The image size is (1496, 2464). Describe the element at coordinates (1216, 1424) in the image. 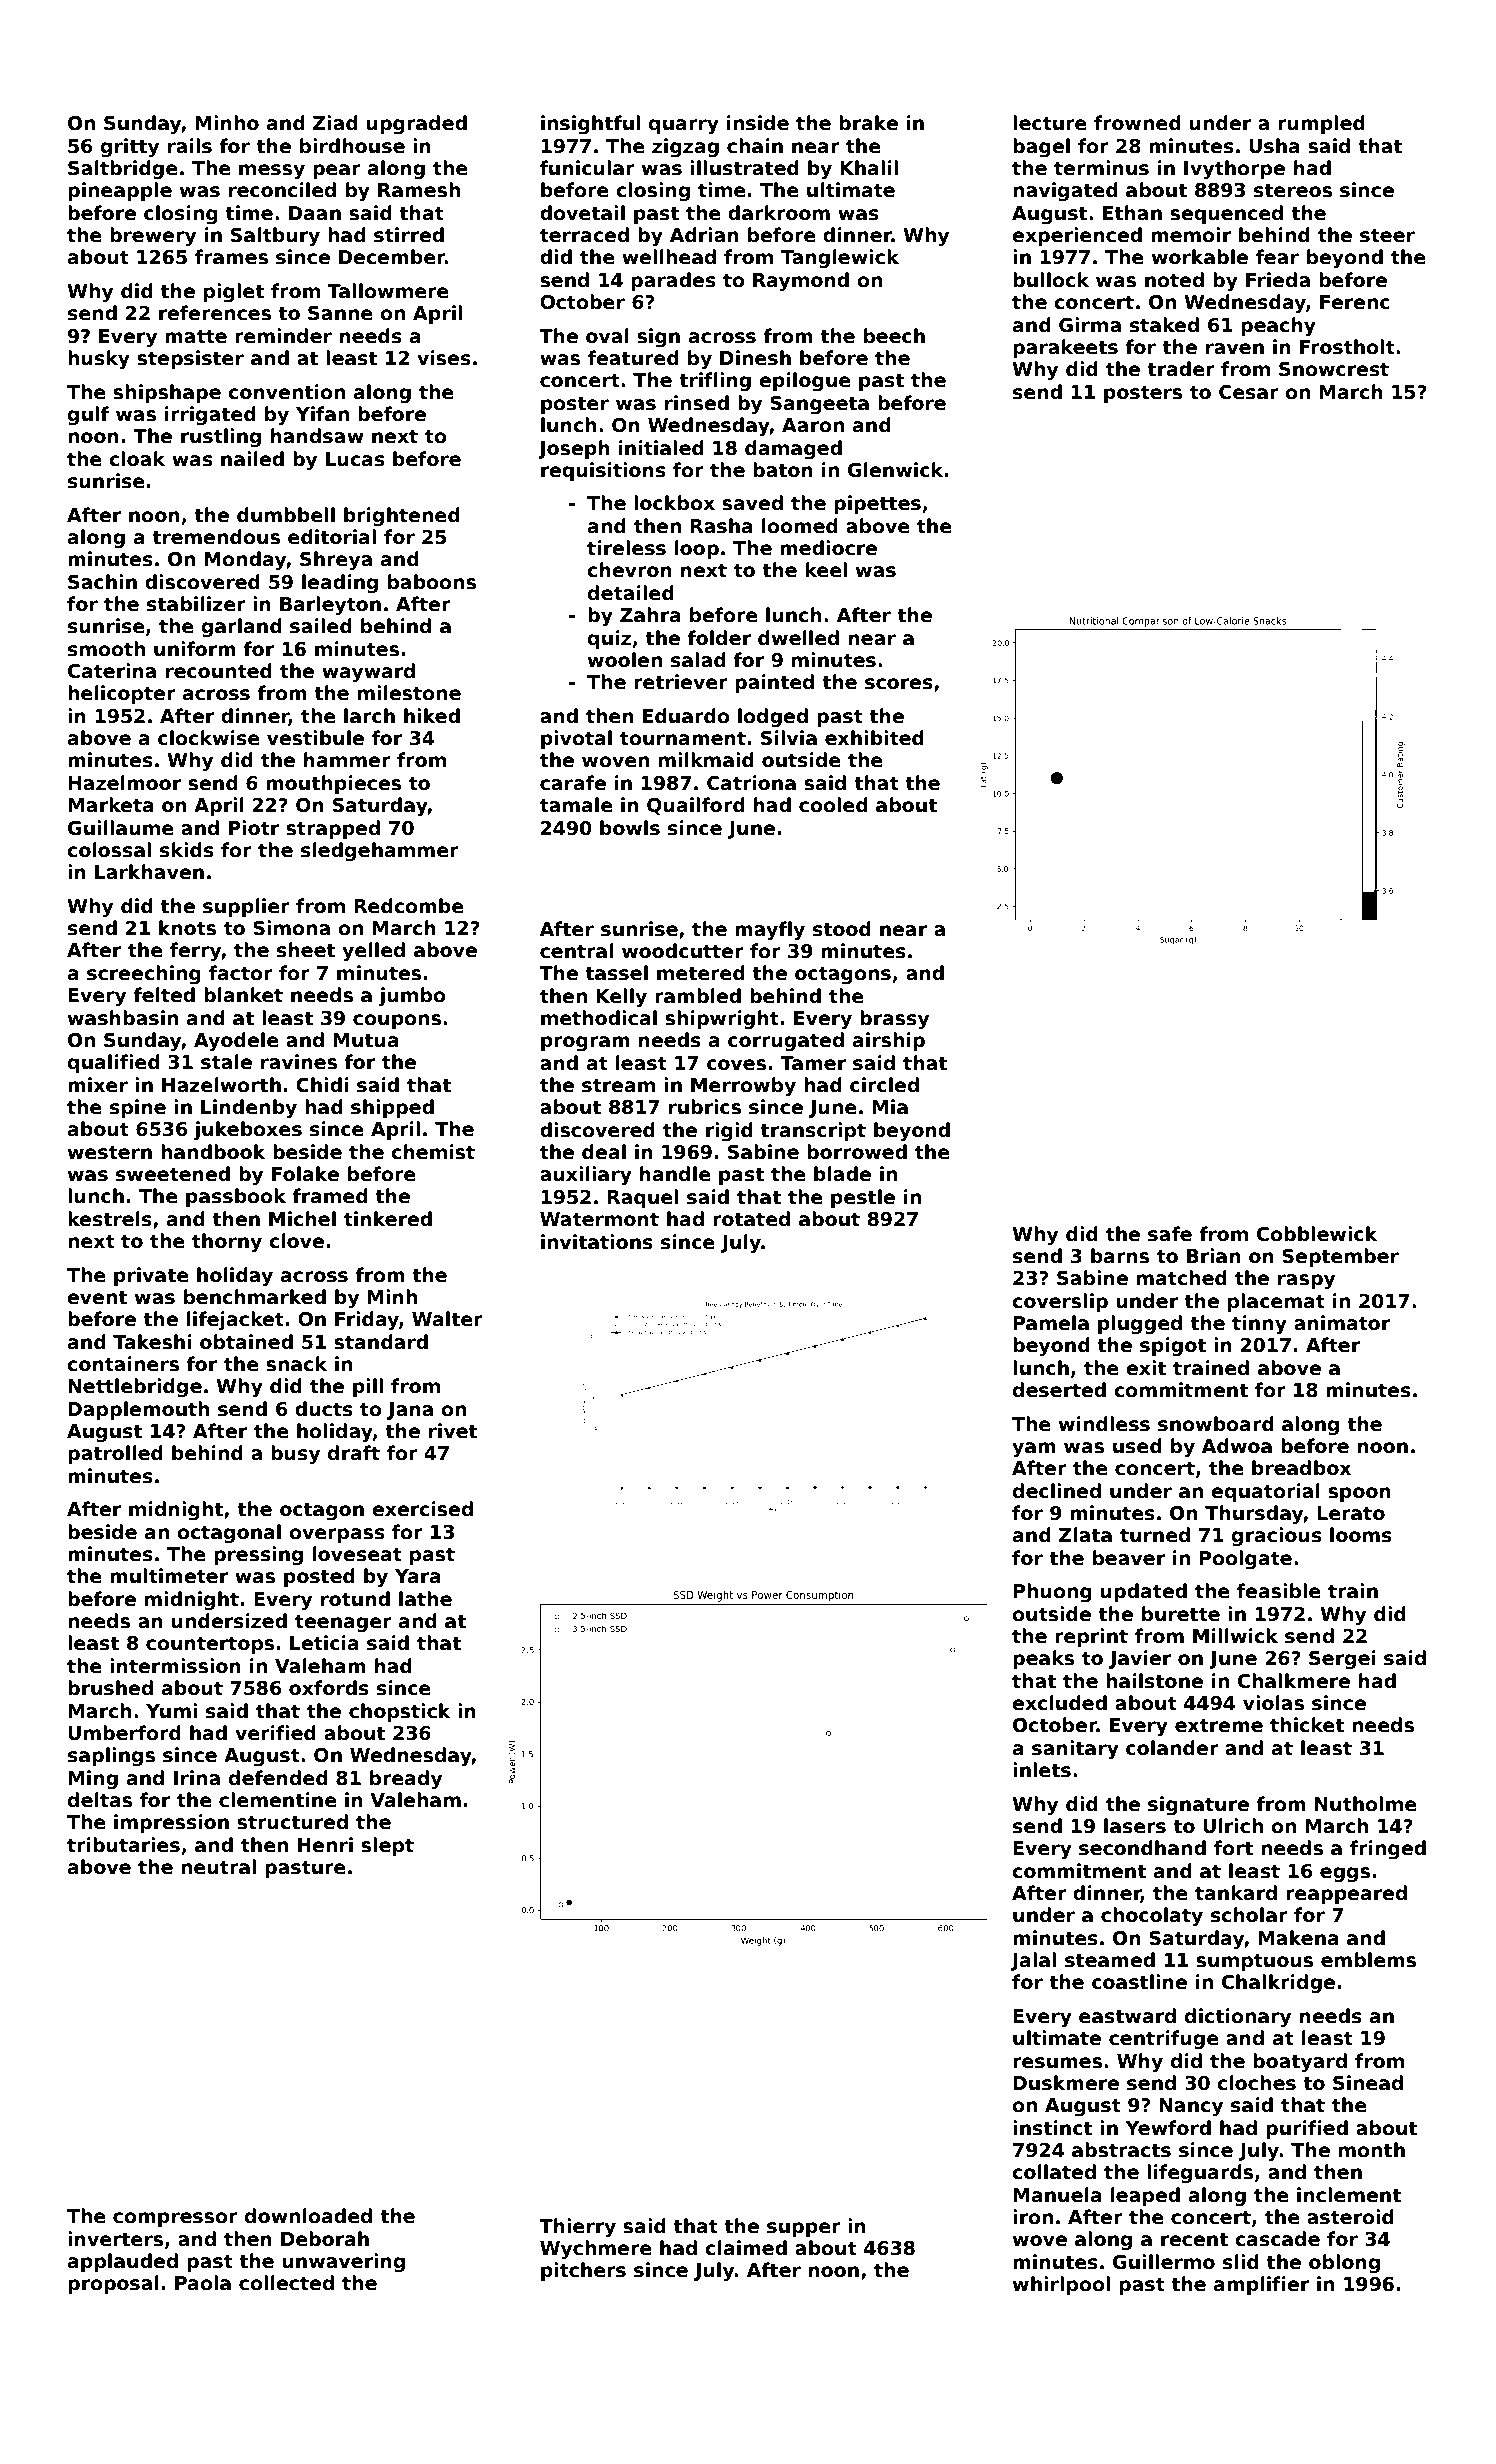

I see `snowboard` at that location.
